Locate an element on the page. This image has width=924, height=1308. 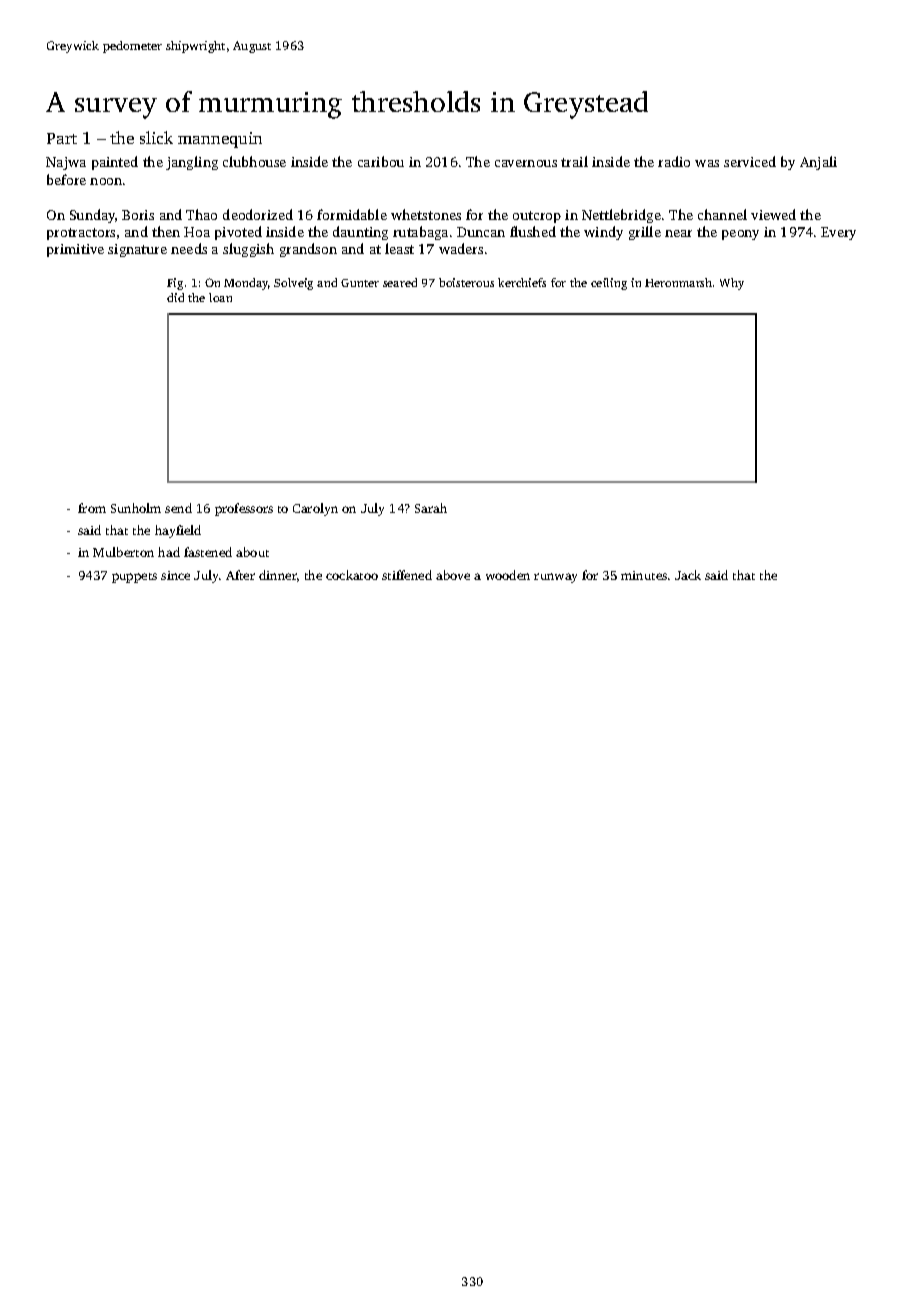
Heronmarsh is located at coordinates (678, 282).
